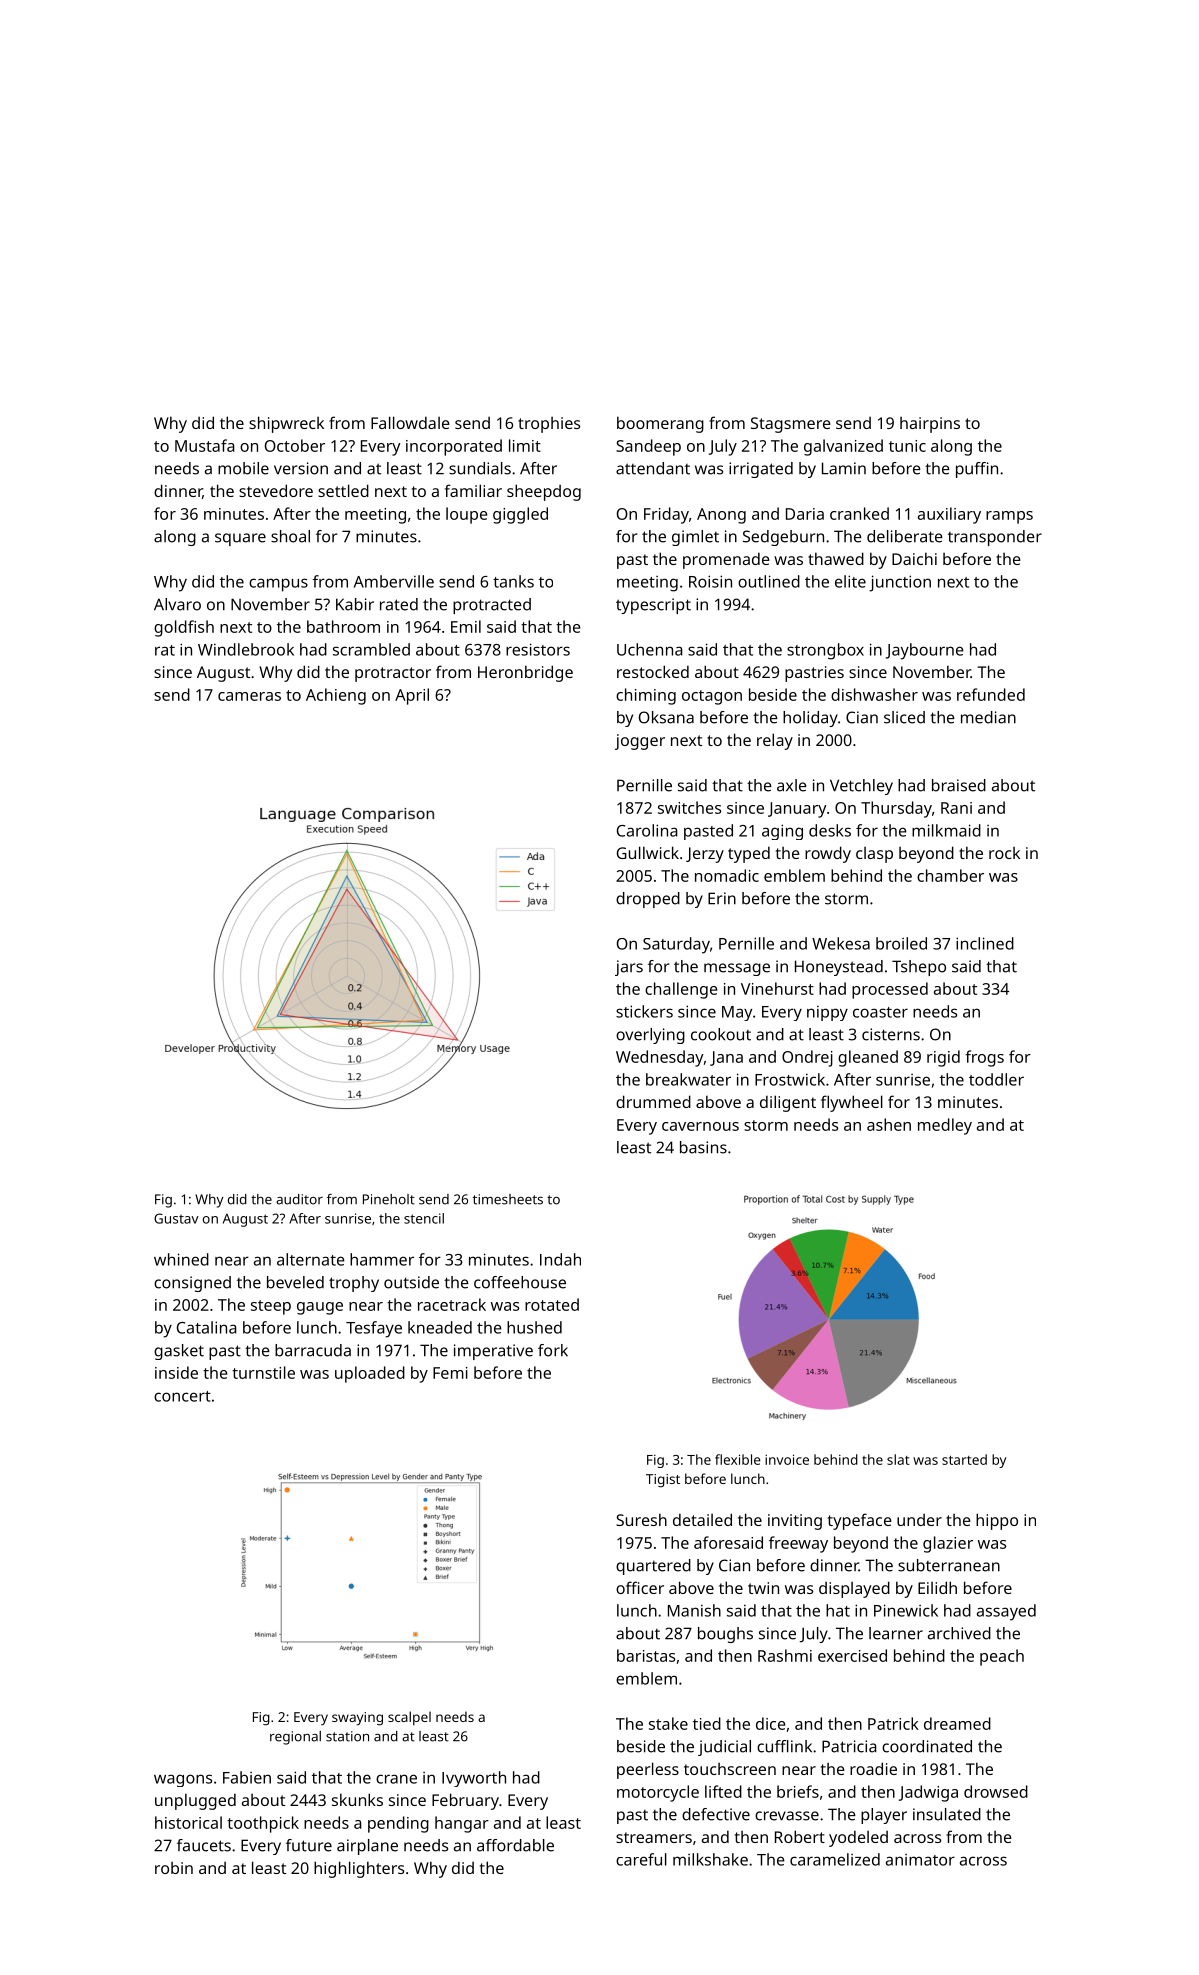 This screenshot has height=1975, width=1199. Describe the element at coordinates (996, 1791) in the screenshot. I see `drowsed` at that location.
